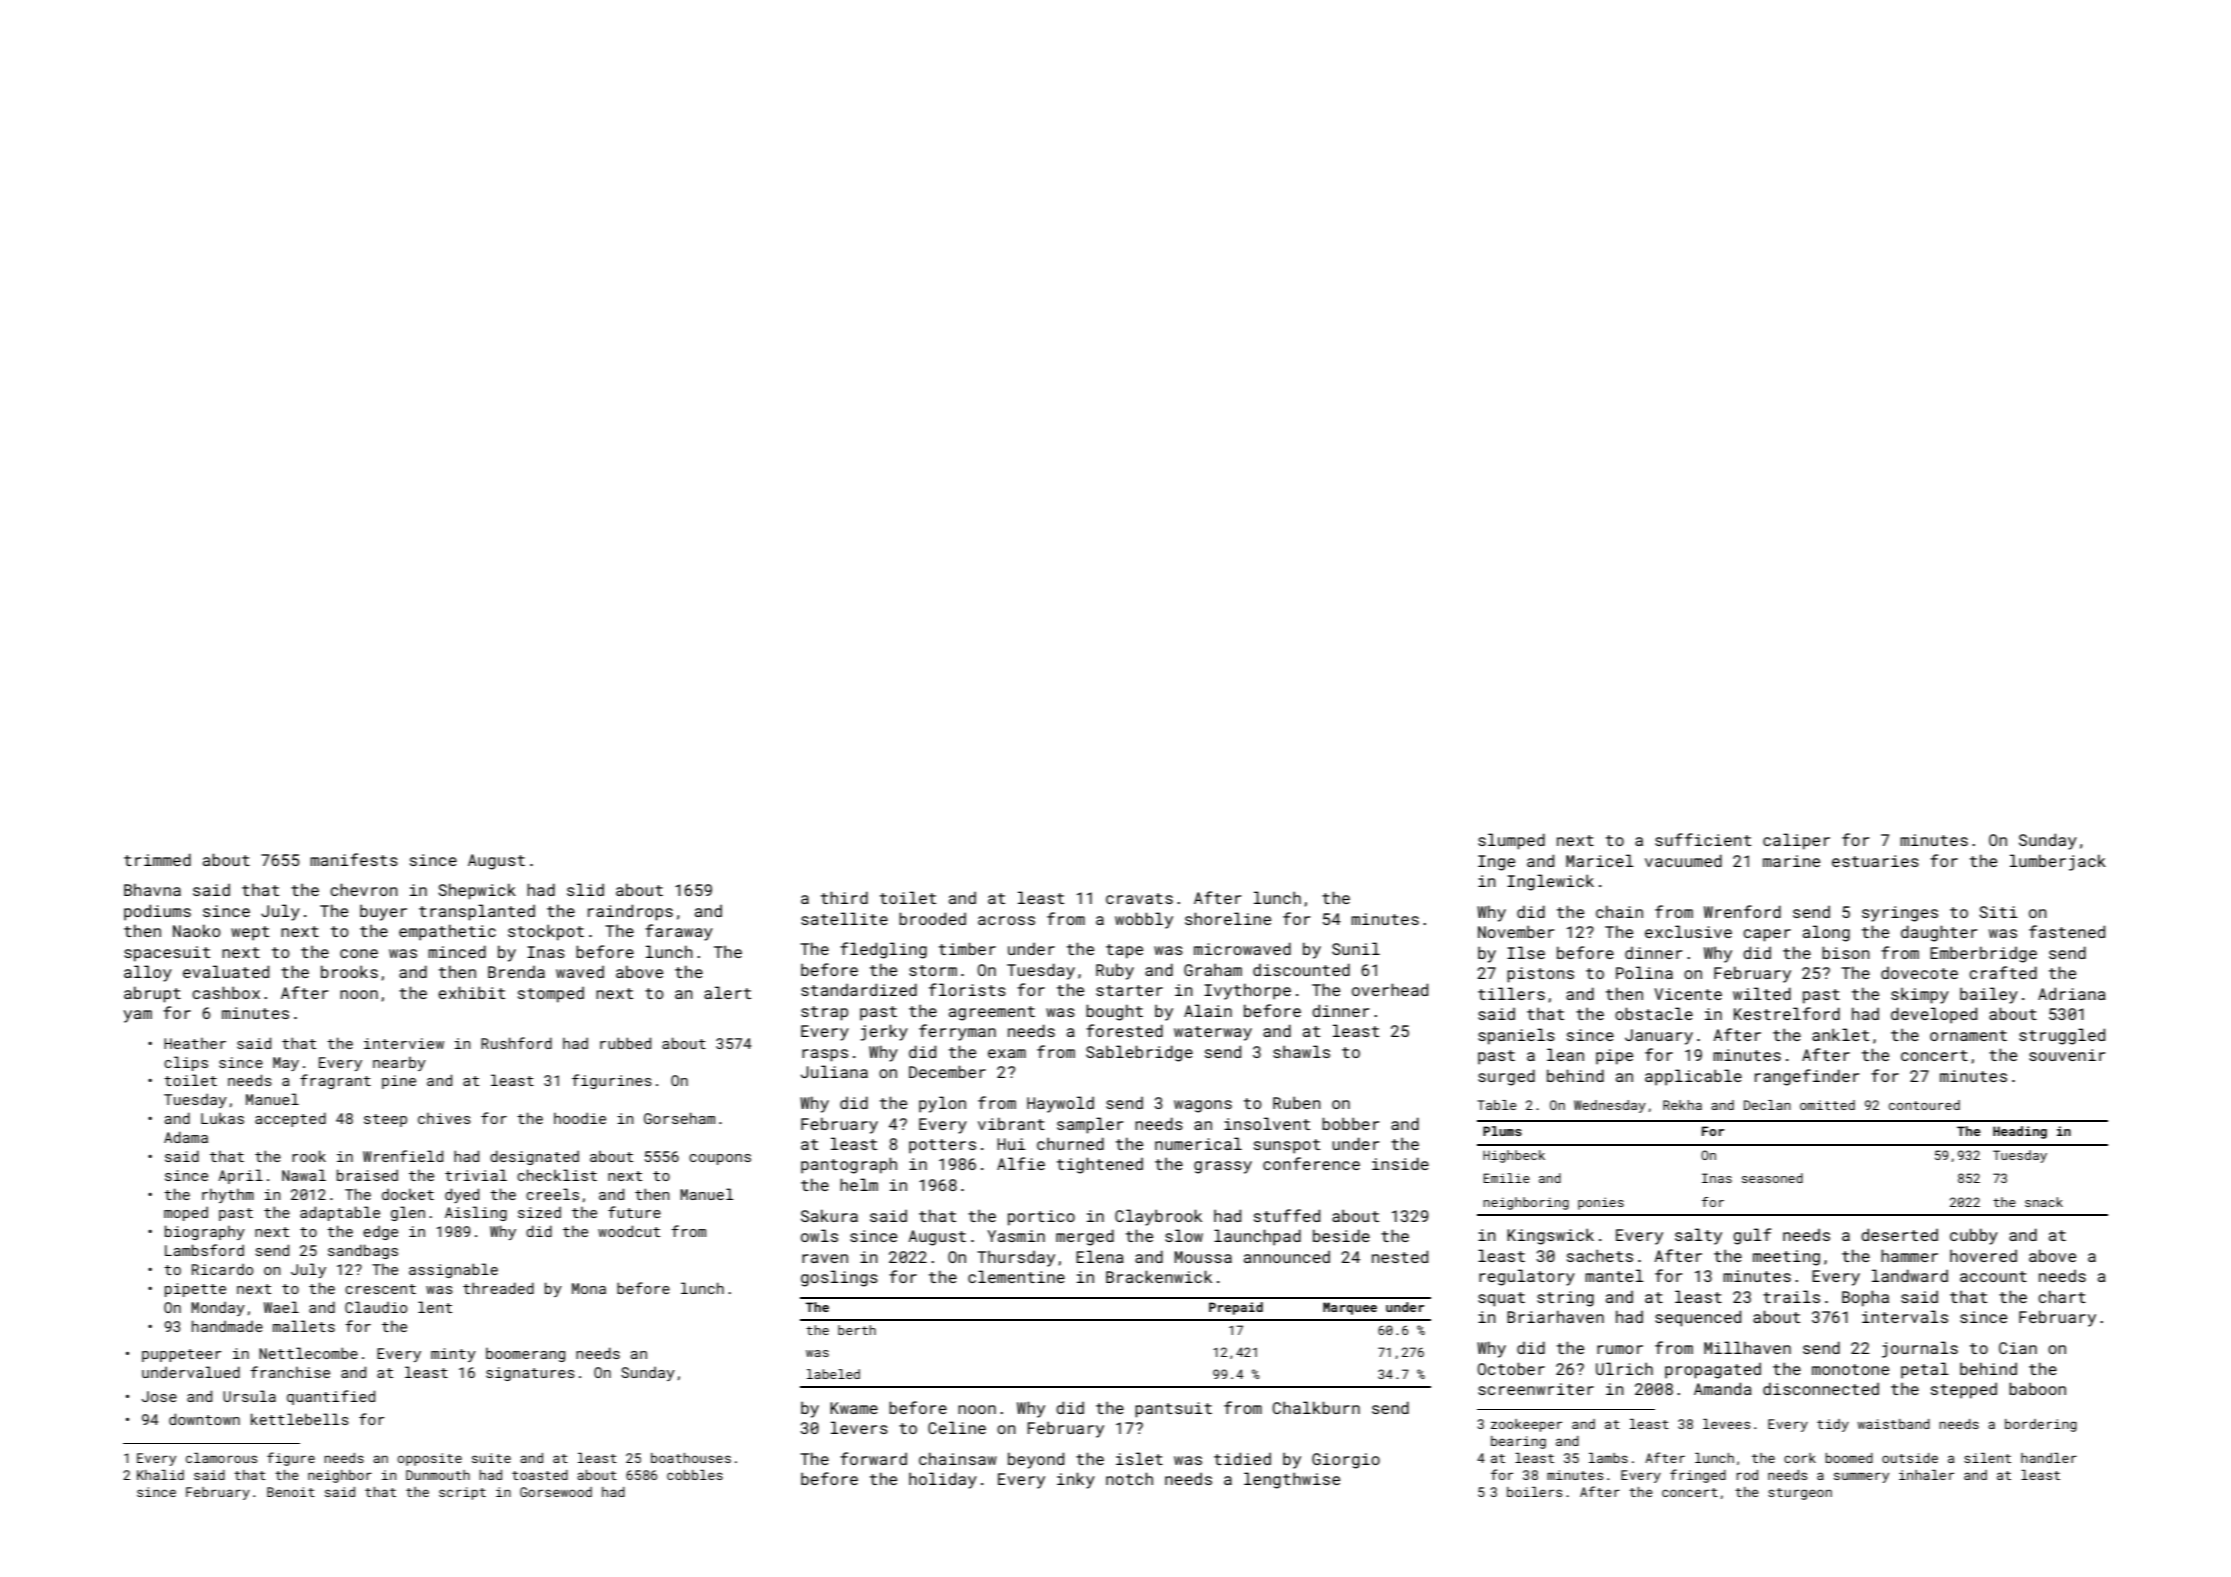  Describe the element at coordinates (1893, 1424) in the screenshot. I see `waistband` at that location.
